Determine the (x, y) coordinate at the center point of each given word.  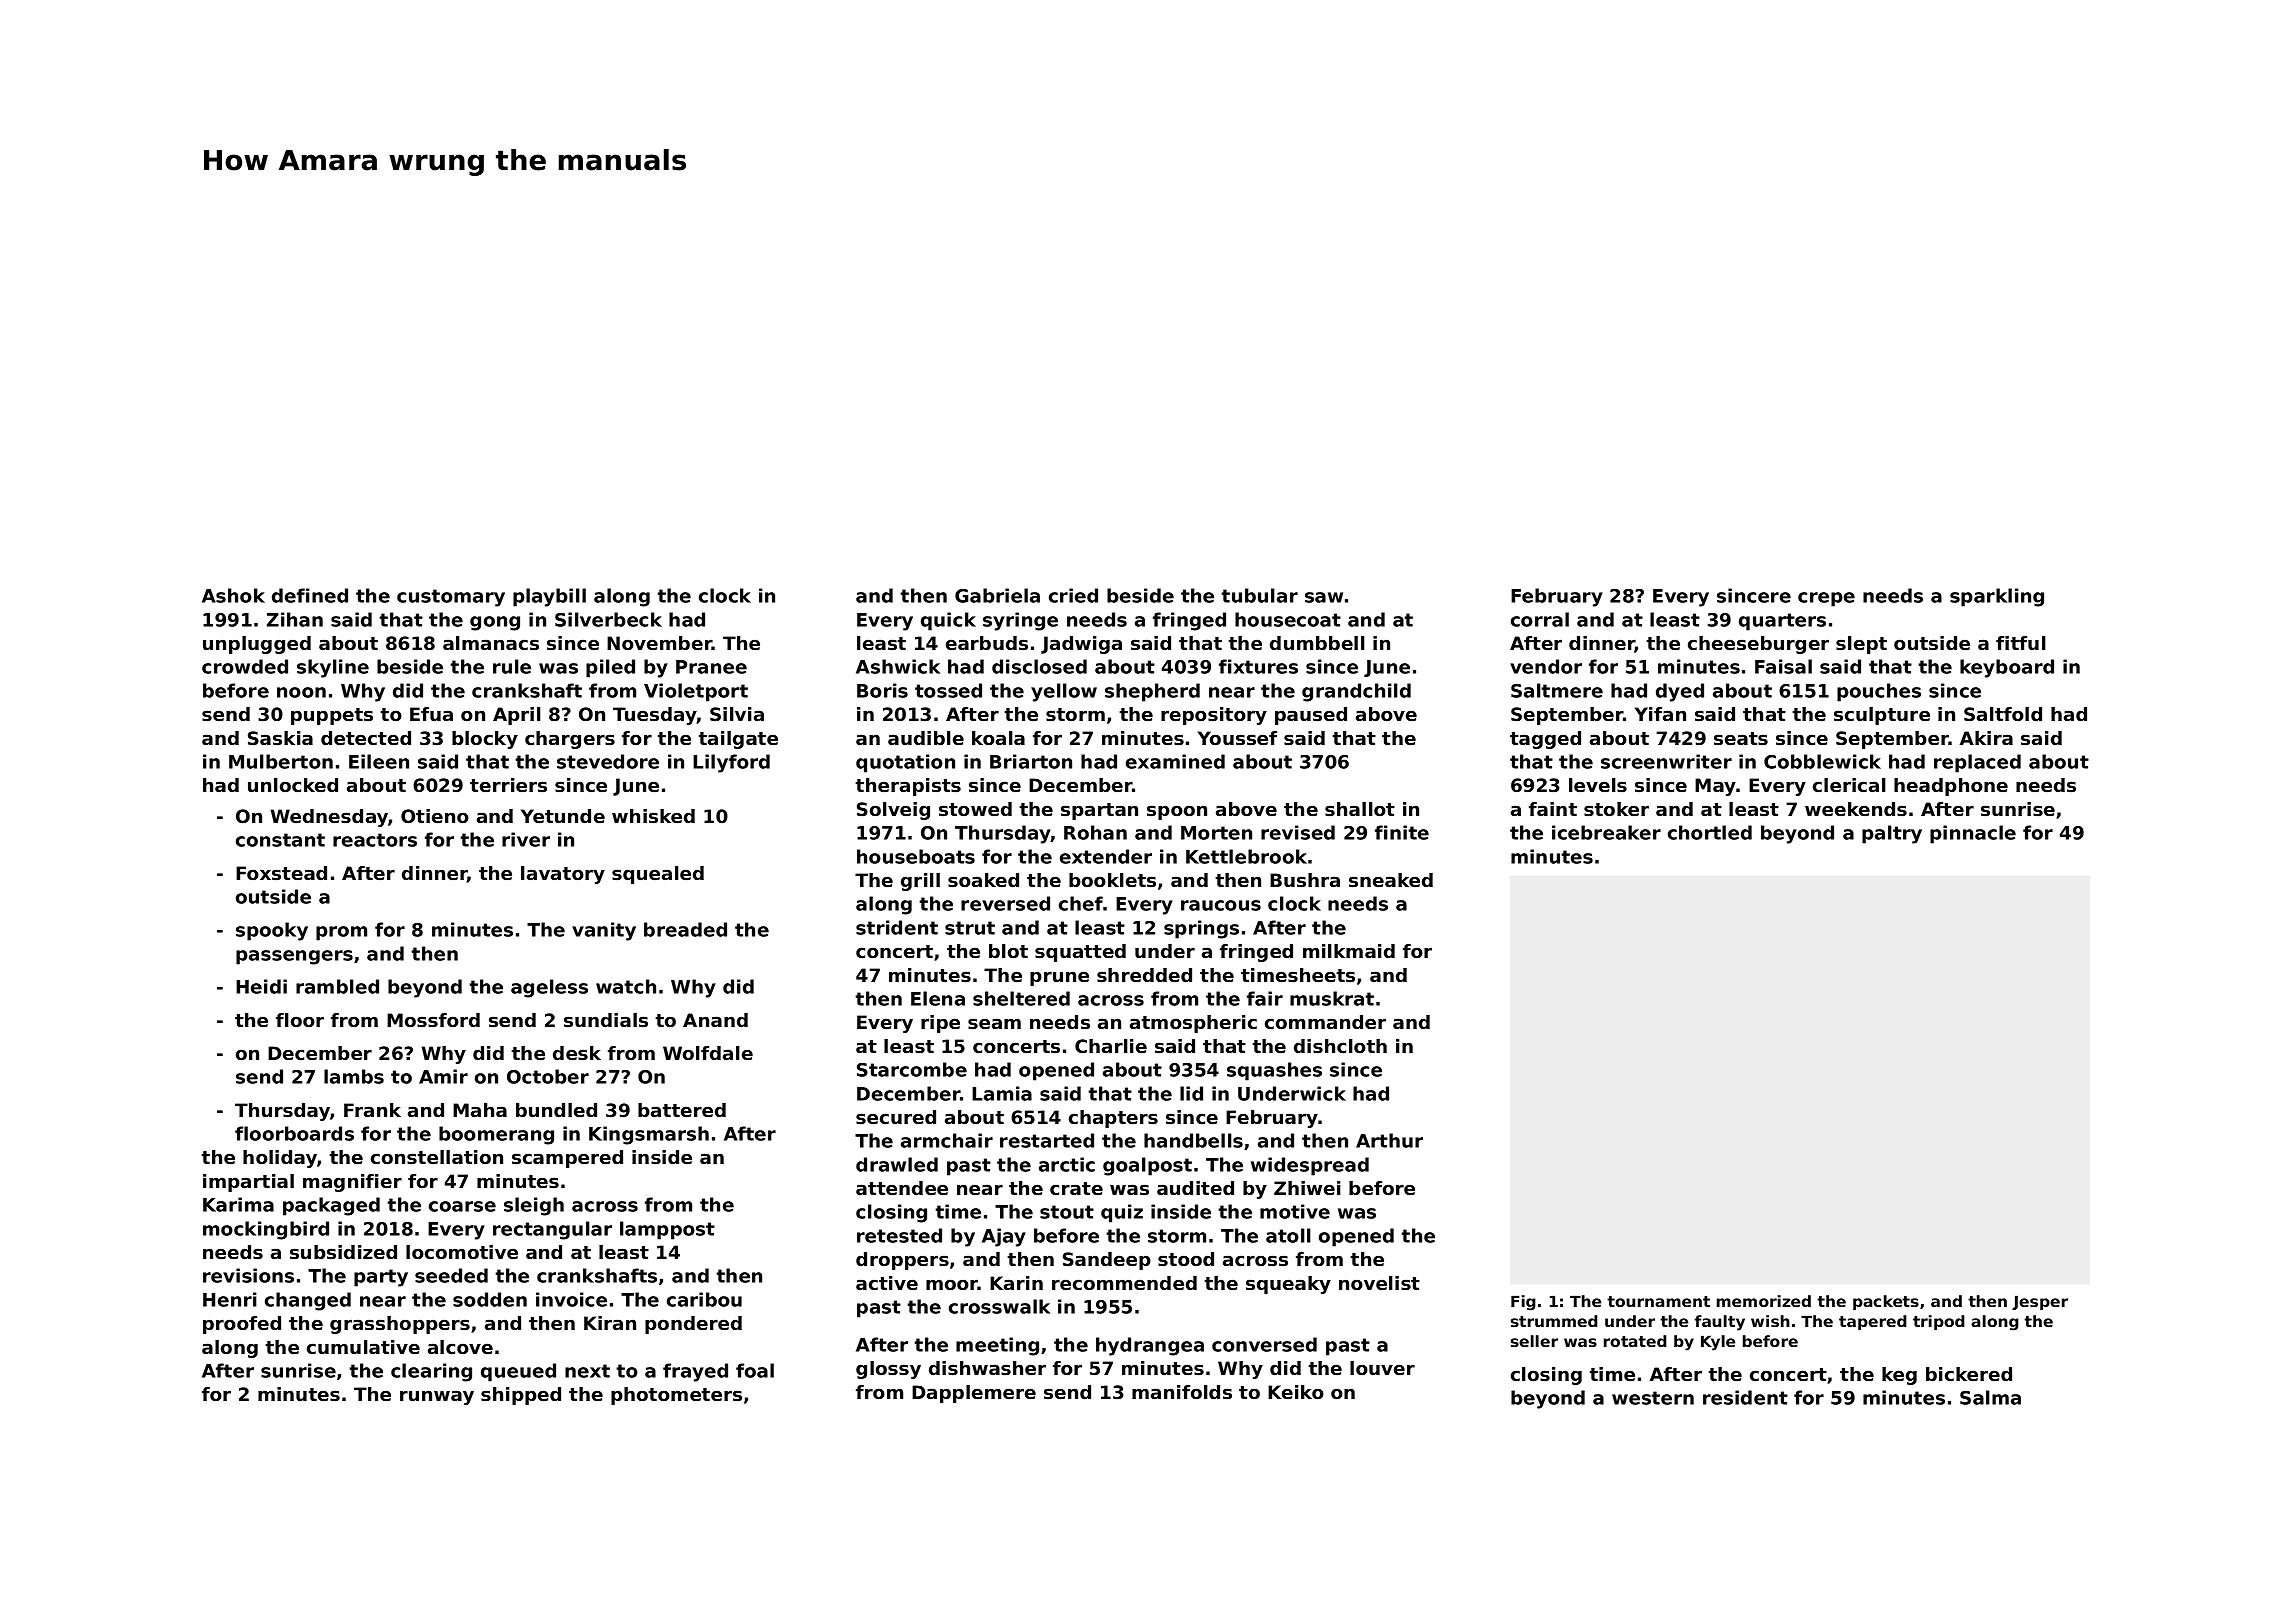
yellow (1064, 692)
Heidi (261, 986)
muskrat (1332, 998)
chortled (1710, 832)
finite (1402, 832)
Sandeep (1107, 1261)
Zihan (295, 619)
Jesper (2040, 1302)
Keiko (1296, 1392)
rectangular (552, 1230)
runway (437, 1397)
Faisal (1783, 666)
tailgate (738, 740)
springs (1201, 929)
